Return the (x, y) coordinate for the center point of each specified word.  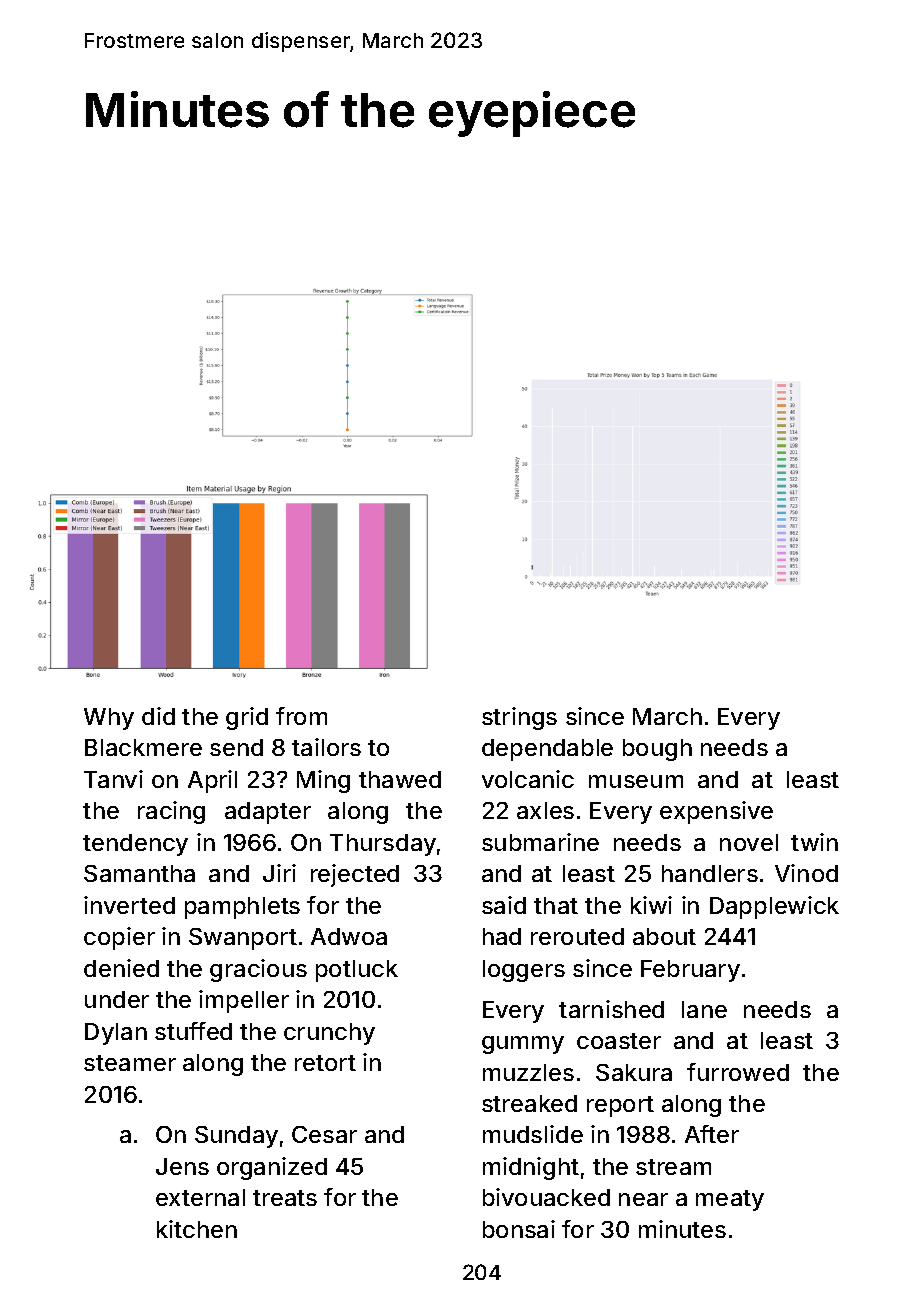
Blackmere (143, 747)
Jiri (279, 873)
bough (657, 750)
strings (519, 718)
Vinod (806, 873)
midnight (531, 1168)
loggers (524, 971)
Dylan (116, 1034)
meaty (730, 1200)
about (664, 936)
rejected (355, 875)
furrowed (738, 1072)
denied (121, 968)
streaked (529, 1103)
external (200, 1197)
